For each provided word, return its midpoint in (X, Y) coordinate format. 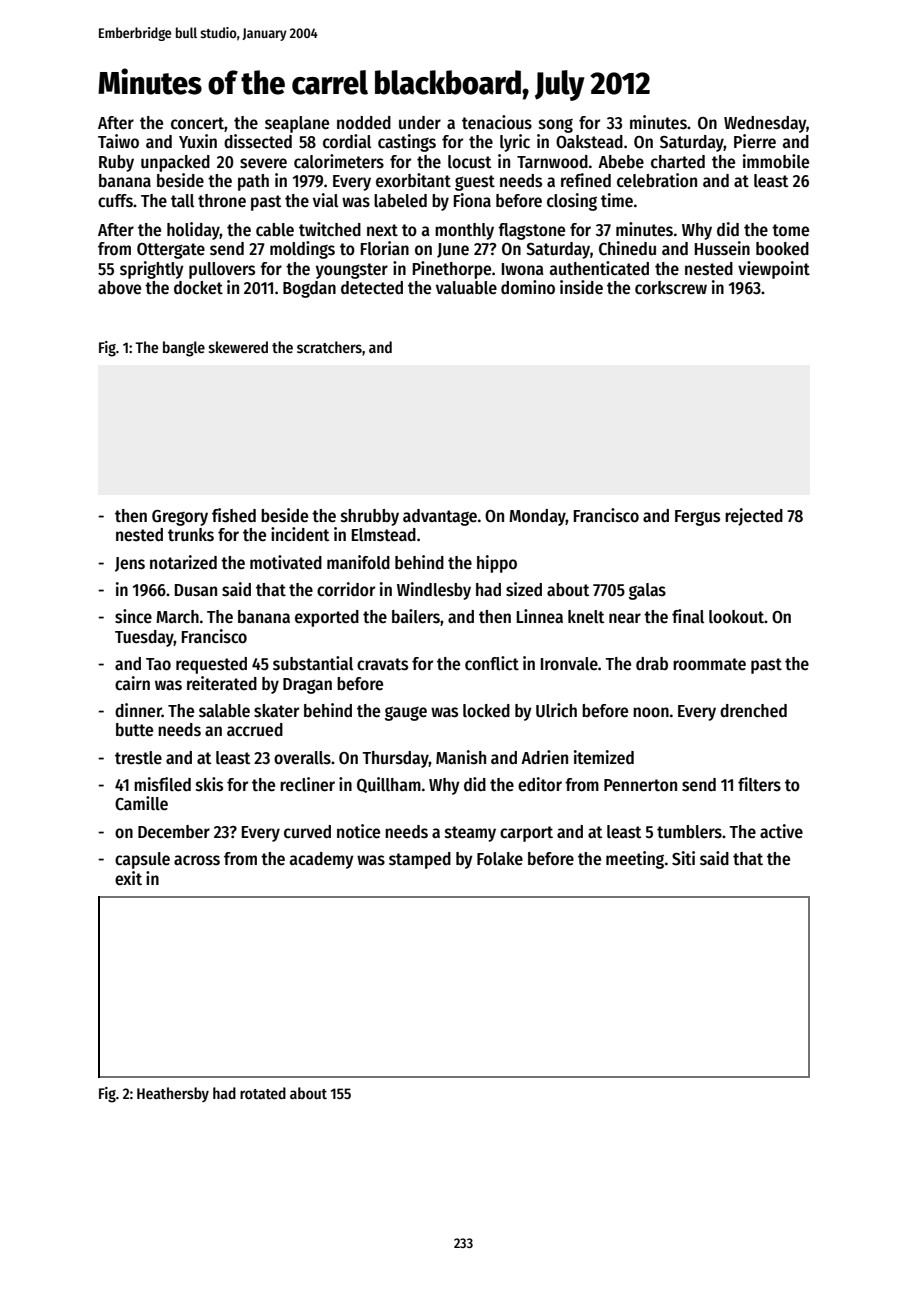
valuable (466, 288)
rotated (263, 1093)
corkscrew (671, 288)
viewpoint (774, 270)
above (119, 288)
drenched (753, 711)
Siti (683, 858)
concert (197, 123)
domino (528, 287)
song (556, 126)
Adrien (544, 757)
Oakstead (589, 142)
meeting (635, 860)
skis (209, 784)
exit (128, 878)
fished (234, 515)
